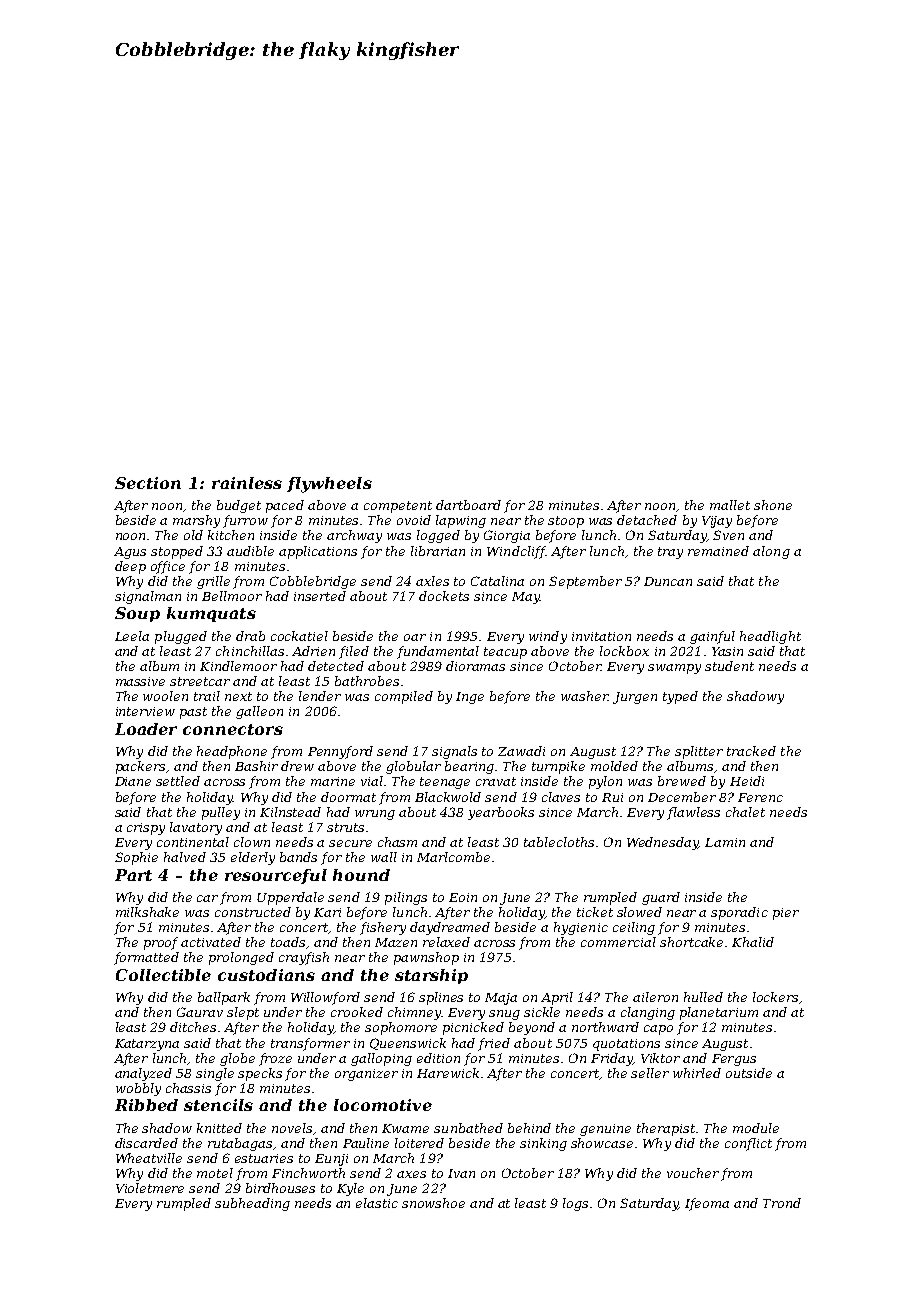  What do you see at coordinates (146, 1143) in the screenshot?
I see `discarded` at bounding box center [146, 1143].
